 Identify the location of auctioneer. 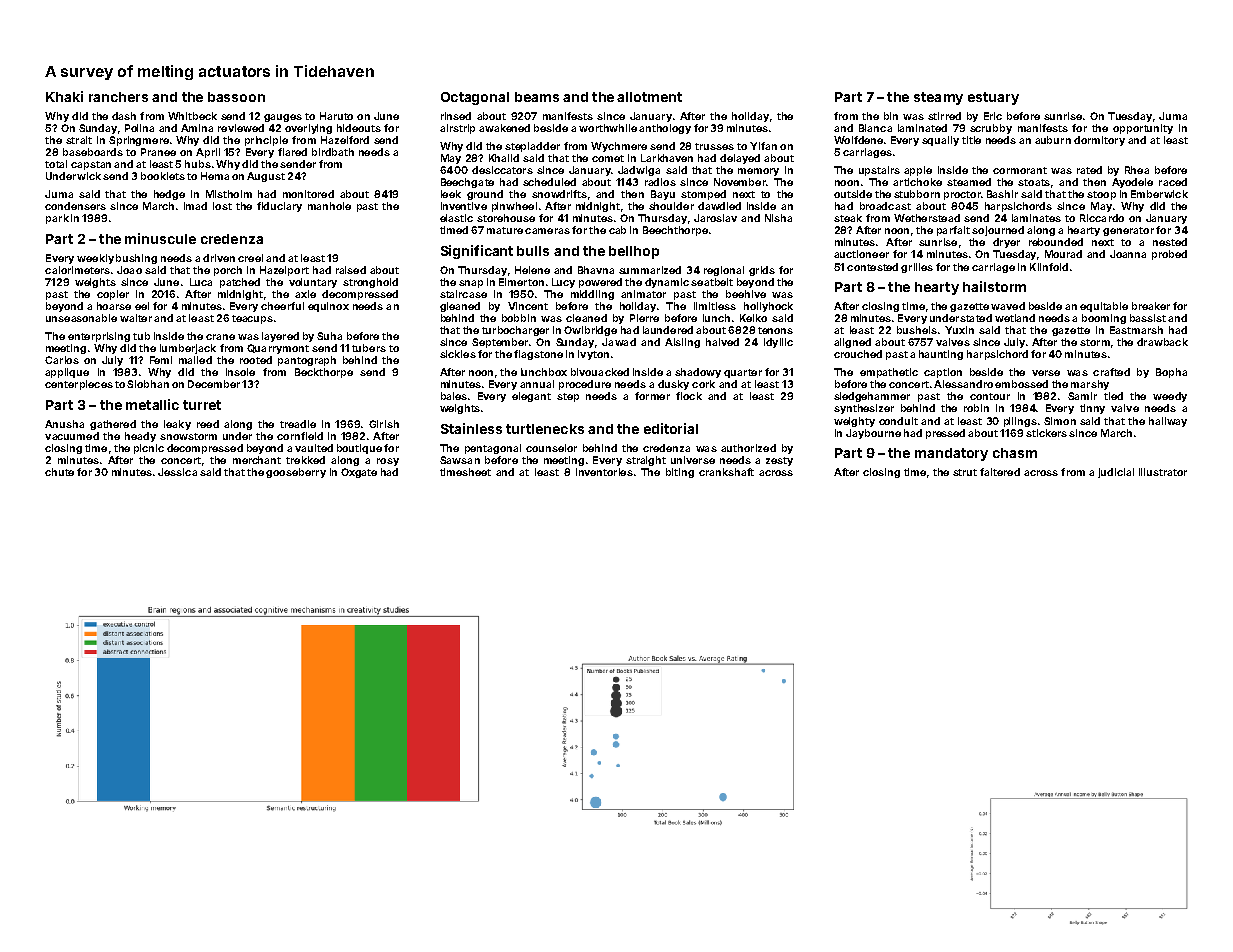
(861, 254).
